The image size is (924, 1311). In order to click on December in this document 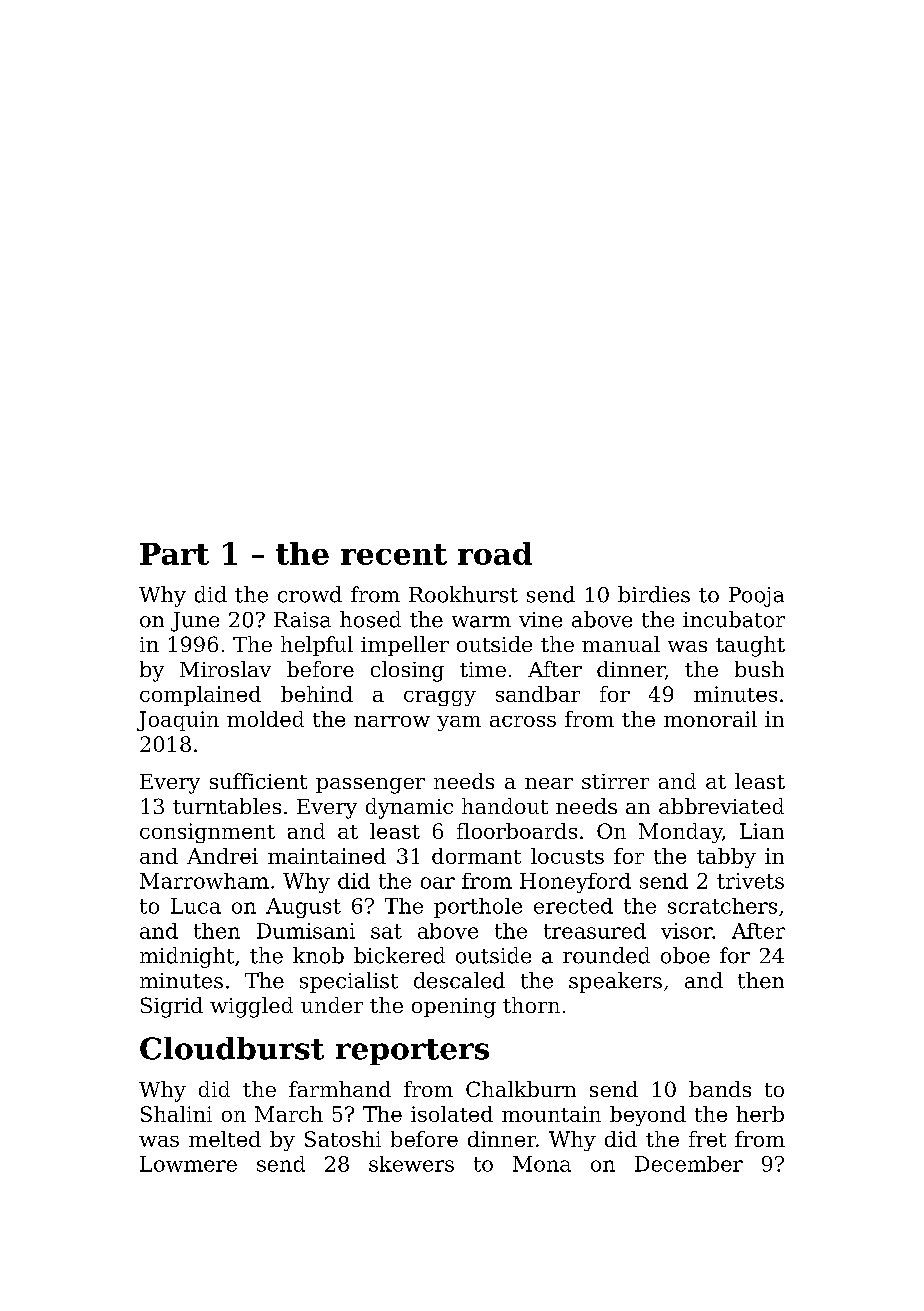, I will do `click(689, 1164)`.
